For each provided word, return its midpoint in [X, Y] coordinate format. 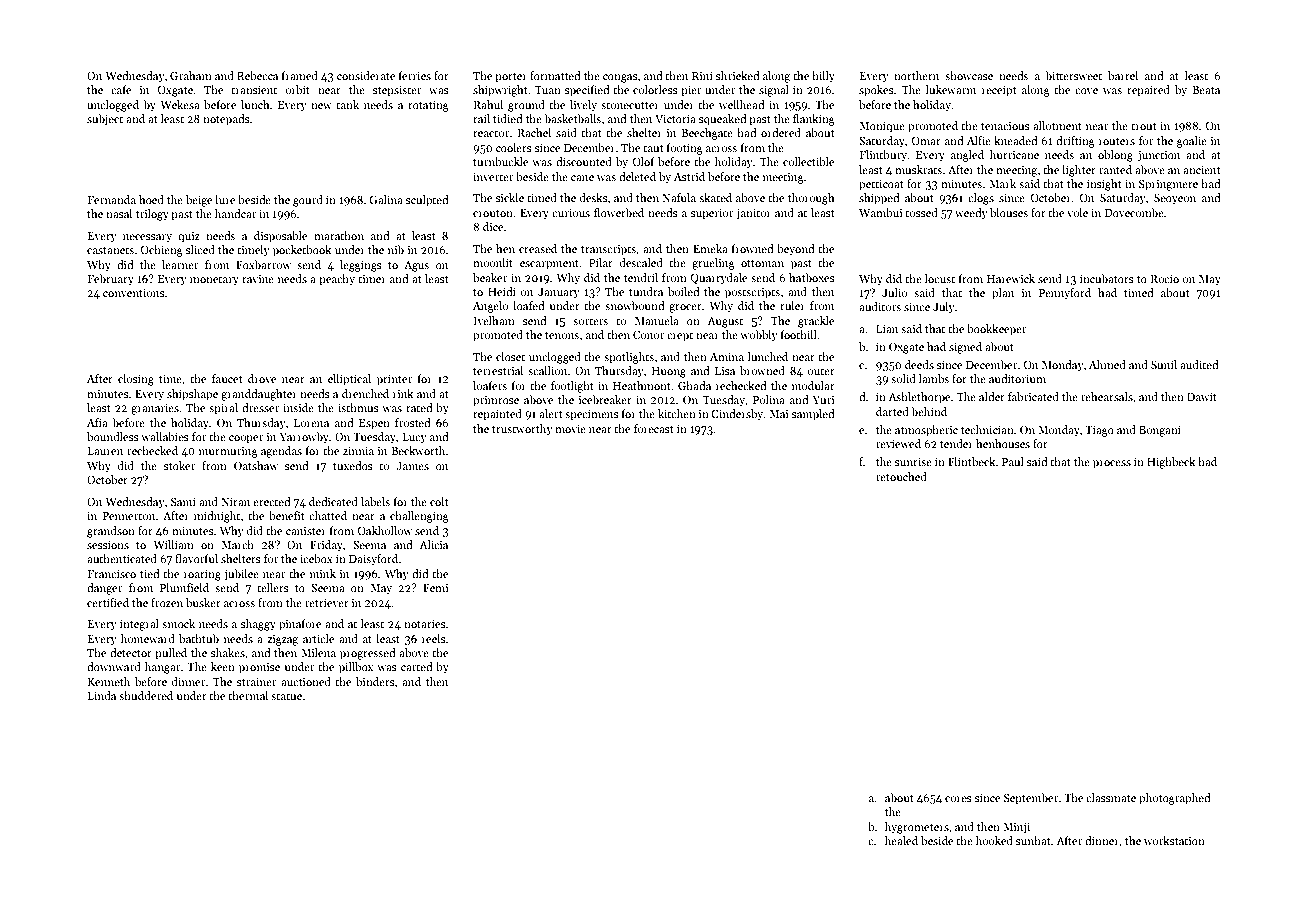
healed [901, 840]
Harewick [1011, 278]
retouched [901, 476]
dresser [260, 407]
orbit [297, 89]
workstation [1174, 840]
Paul [1013, 461]
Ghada [694, 385]
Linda [102, 695]
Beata [1206, 90]
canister [306, 531]
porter [511, 78]
